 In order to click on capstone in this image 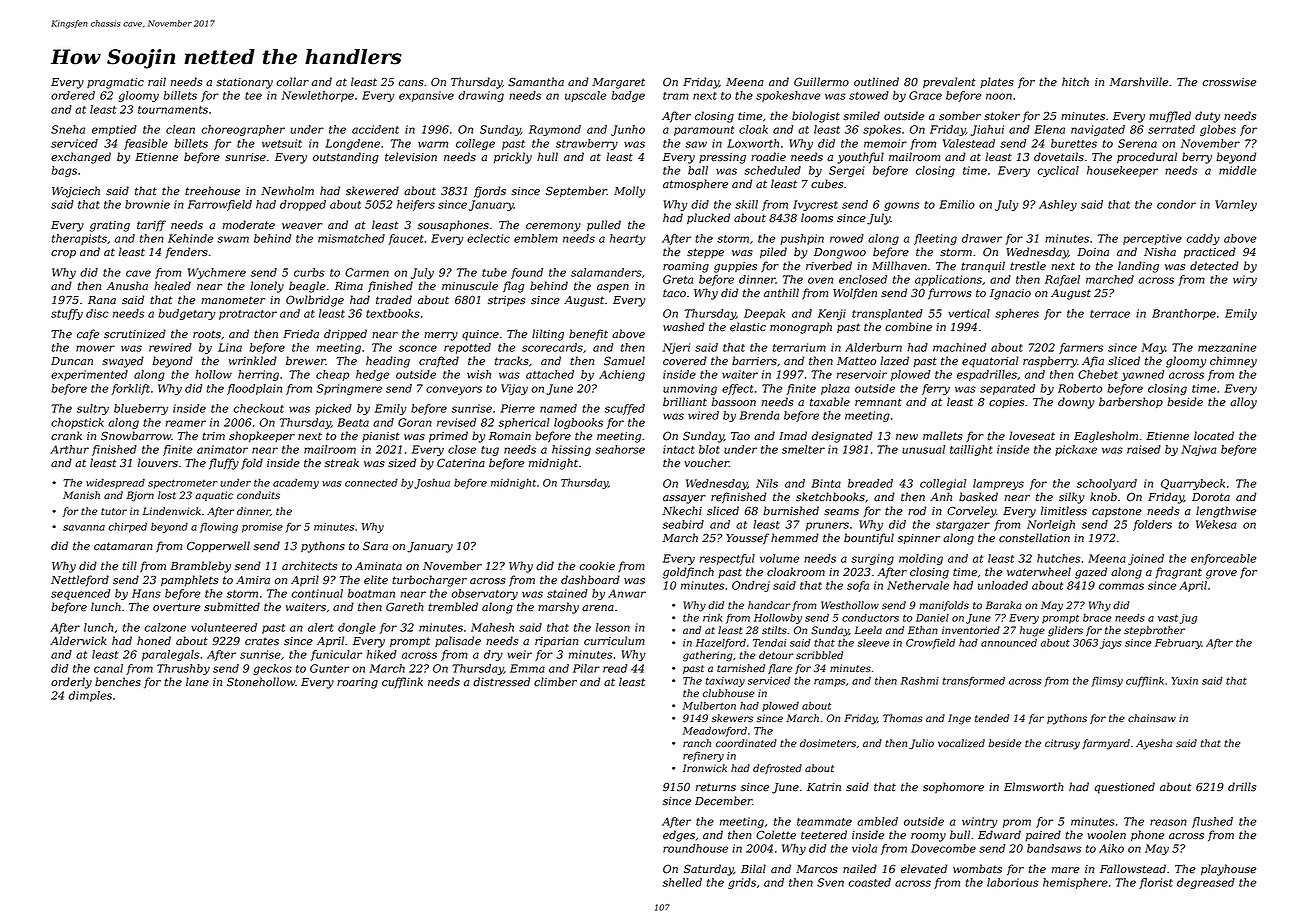, I will do `click(1117, 512)`.
